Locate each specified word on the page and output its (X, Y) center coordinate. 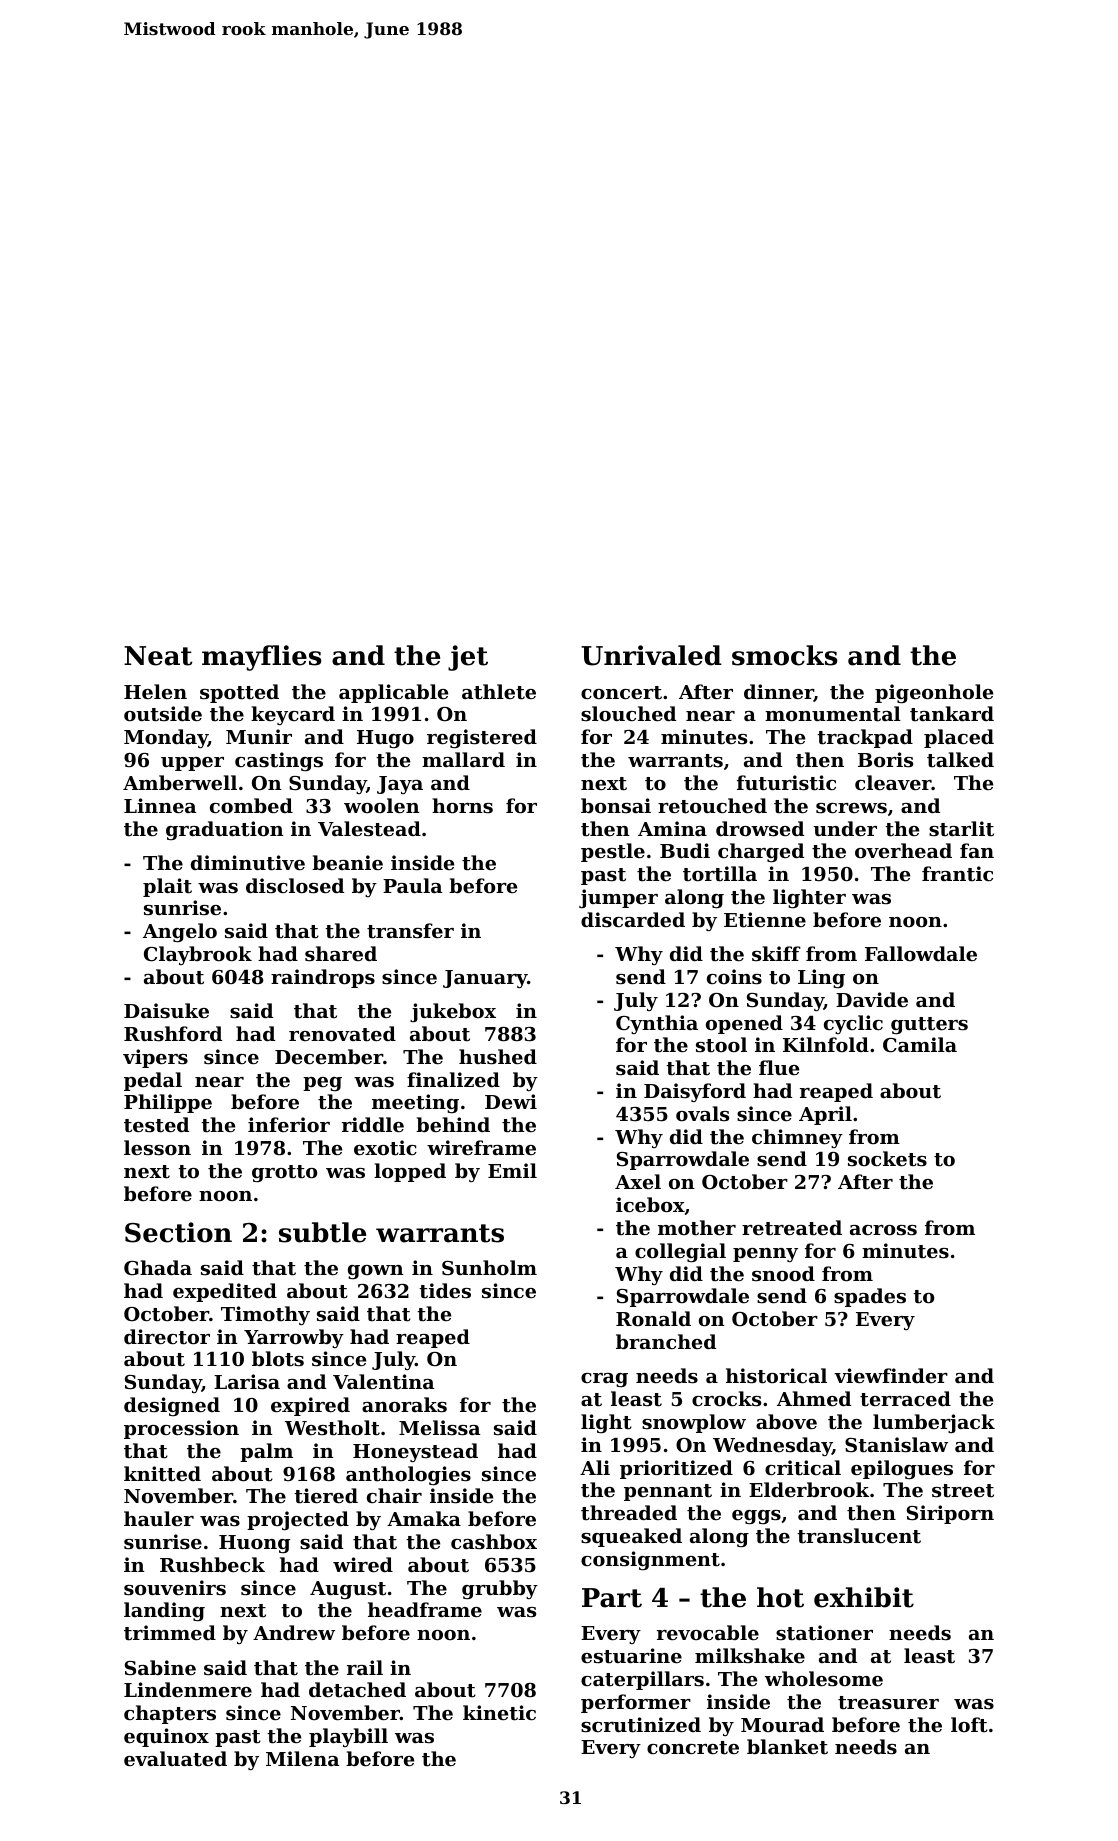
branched (666, 1341)
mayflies (261, 658)
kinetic (499, 1713)
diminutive (248, 863)
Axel (638, 1181)
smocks (784, 655)
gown (376, 1272)
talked (960, 760)
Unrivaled (651, 655)
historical (776, 1376)
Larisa (247, 1381)
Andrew (294, 1632)
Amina (672, 828)
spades (870, 1297)
